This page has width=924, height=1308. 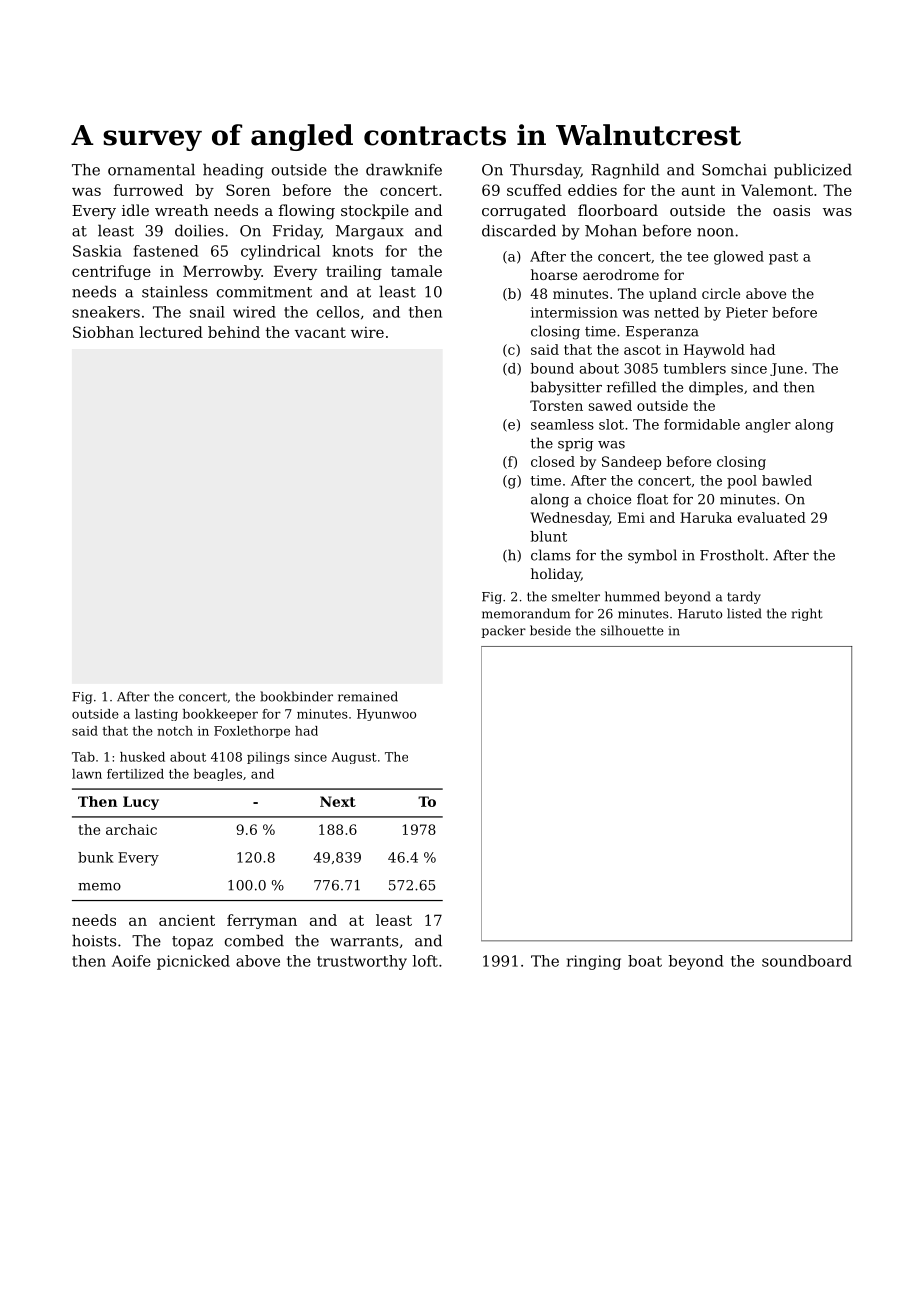 What do you see at coordinates (556, 405) in the page?
I see `Torsten` at bounding box center [556, 405].
